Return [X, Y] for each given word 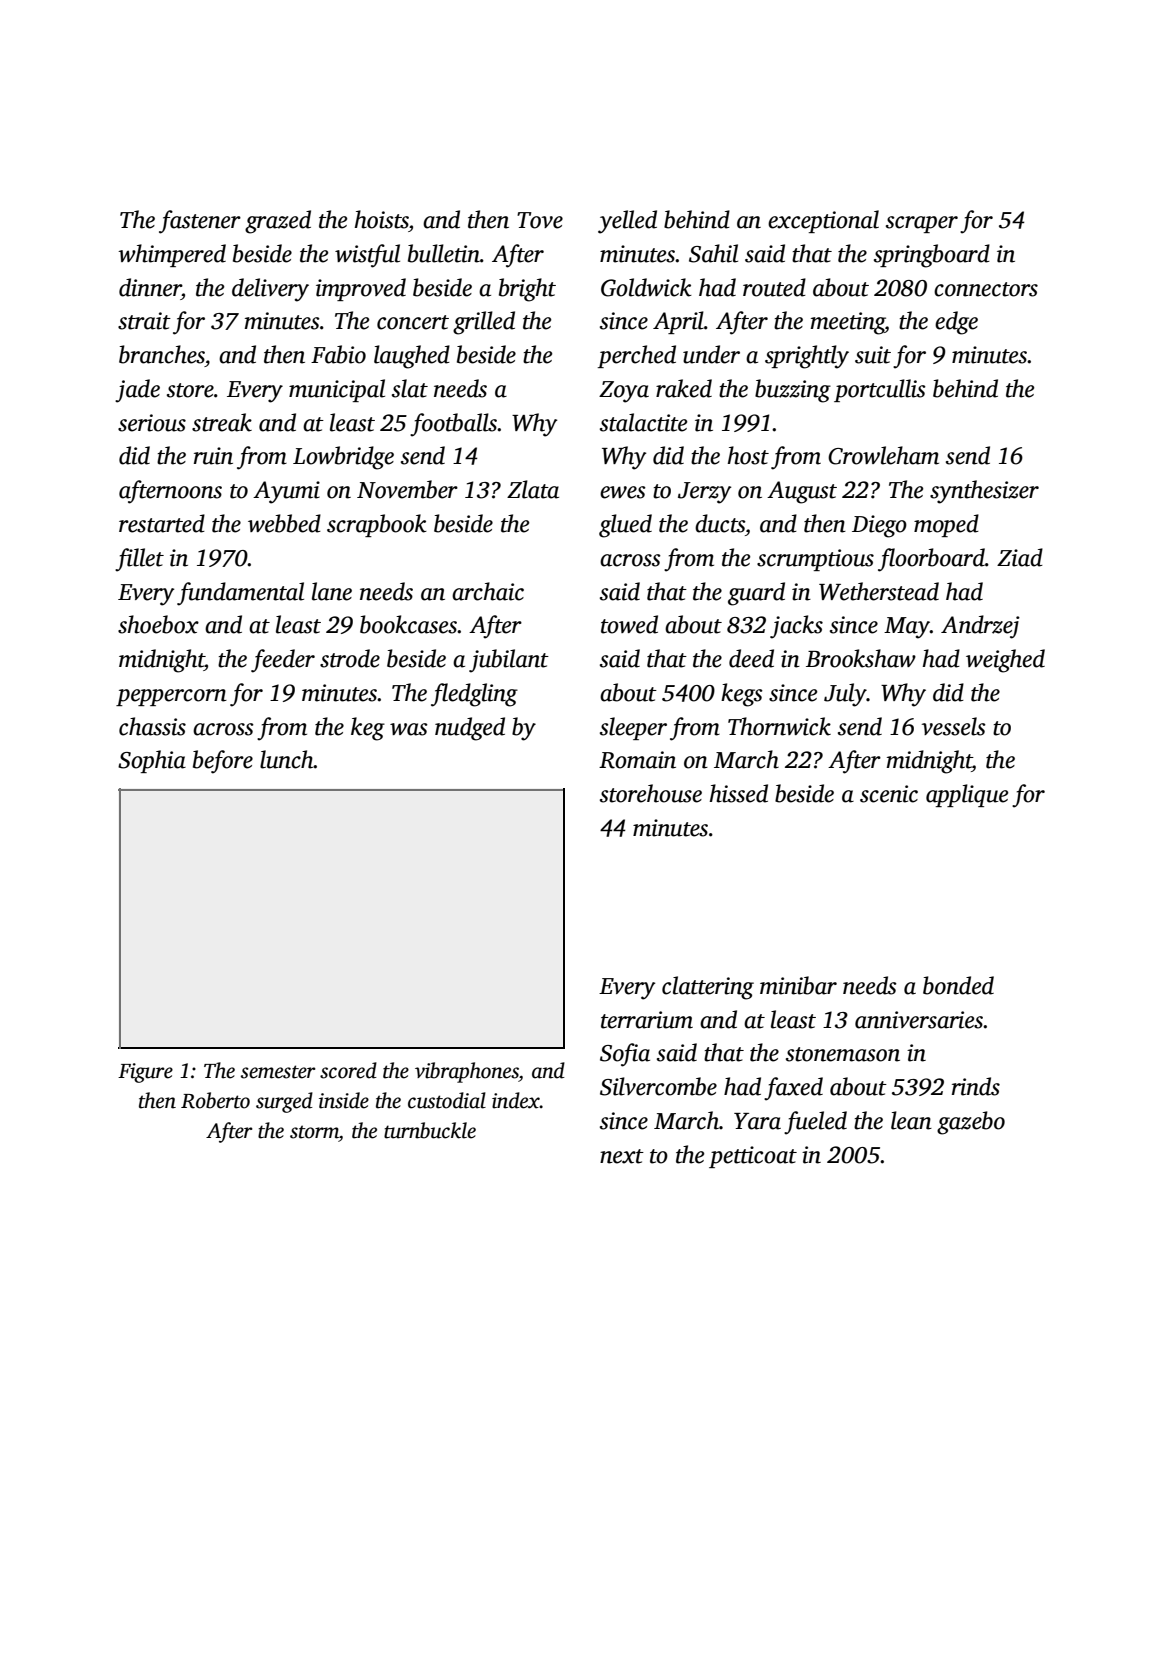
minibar [798, 985]
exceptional [823, 221]
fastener [200, 222]
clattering [708, 988]
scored [348, 1070]
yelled [627, 222]
